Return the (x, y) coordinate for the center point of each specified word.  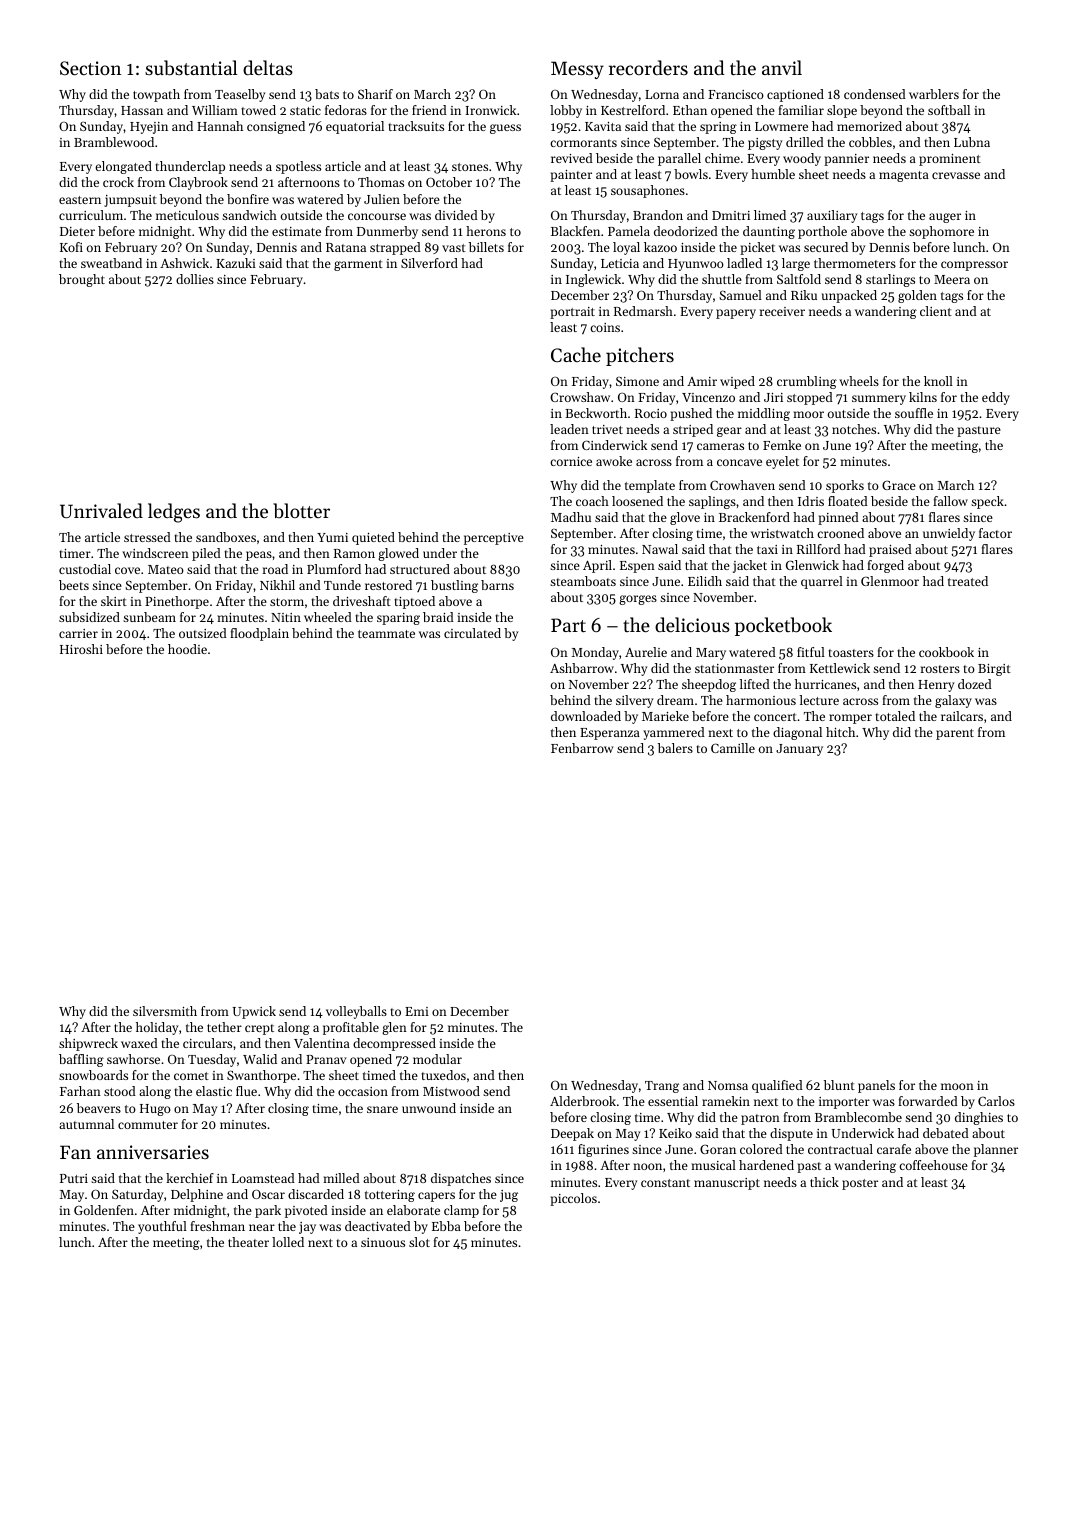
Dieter (77, 231)
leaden (569, 429)
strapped (395, 248)
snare (382, 1109)
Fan (75, 1152)
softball (949, 110)
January (799, 750)
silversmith (165, 1011)
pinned (838, 518)
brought (82, 280)
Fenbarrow (582, 748)
